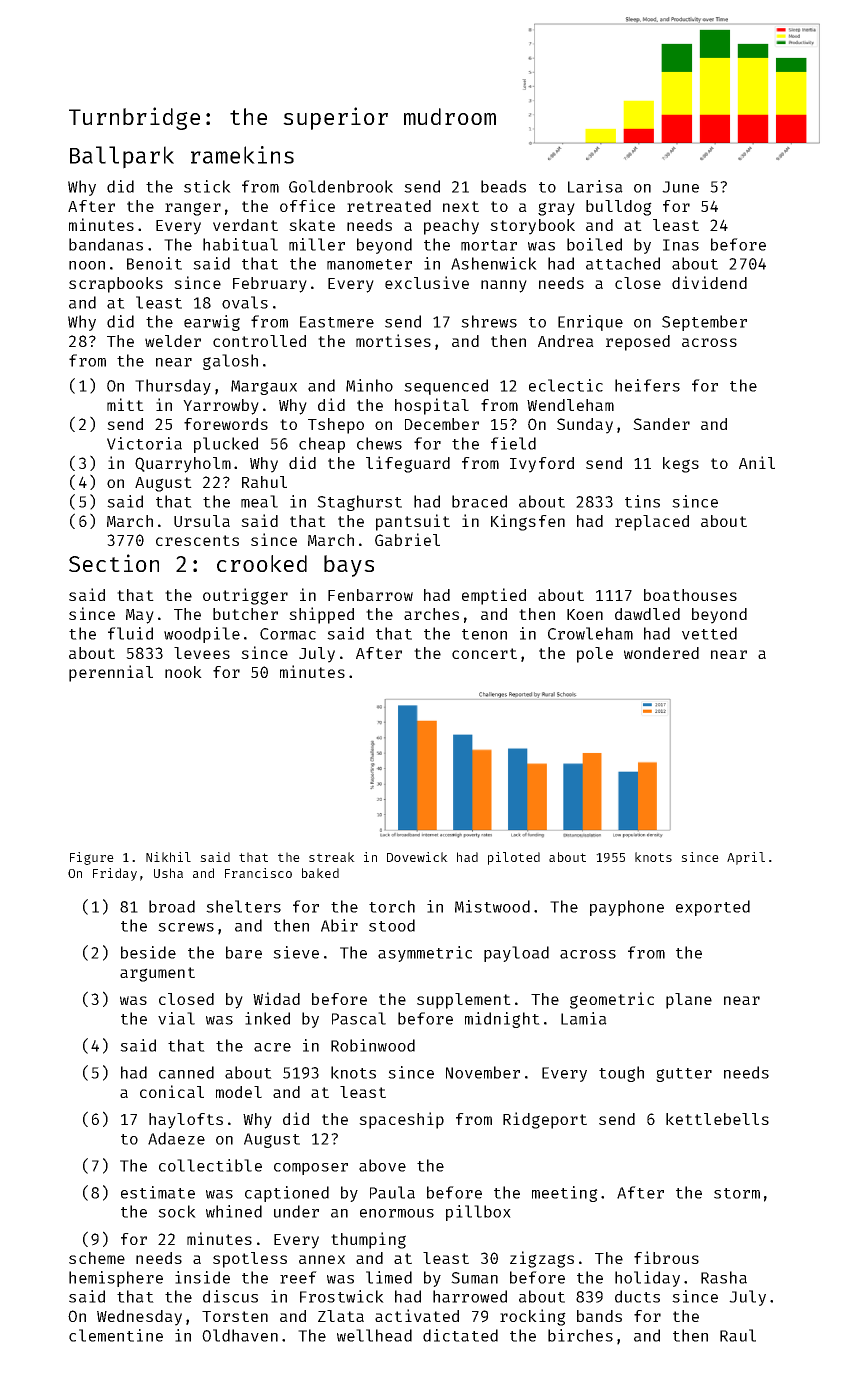 The image size is (849, 1400). Describe the element at coordinates (661, 653) in the screenshot. I see `wondered` at that location.
